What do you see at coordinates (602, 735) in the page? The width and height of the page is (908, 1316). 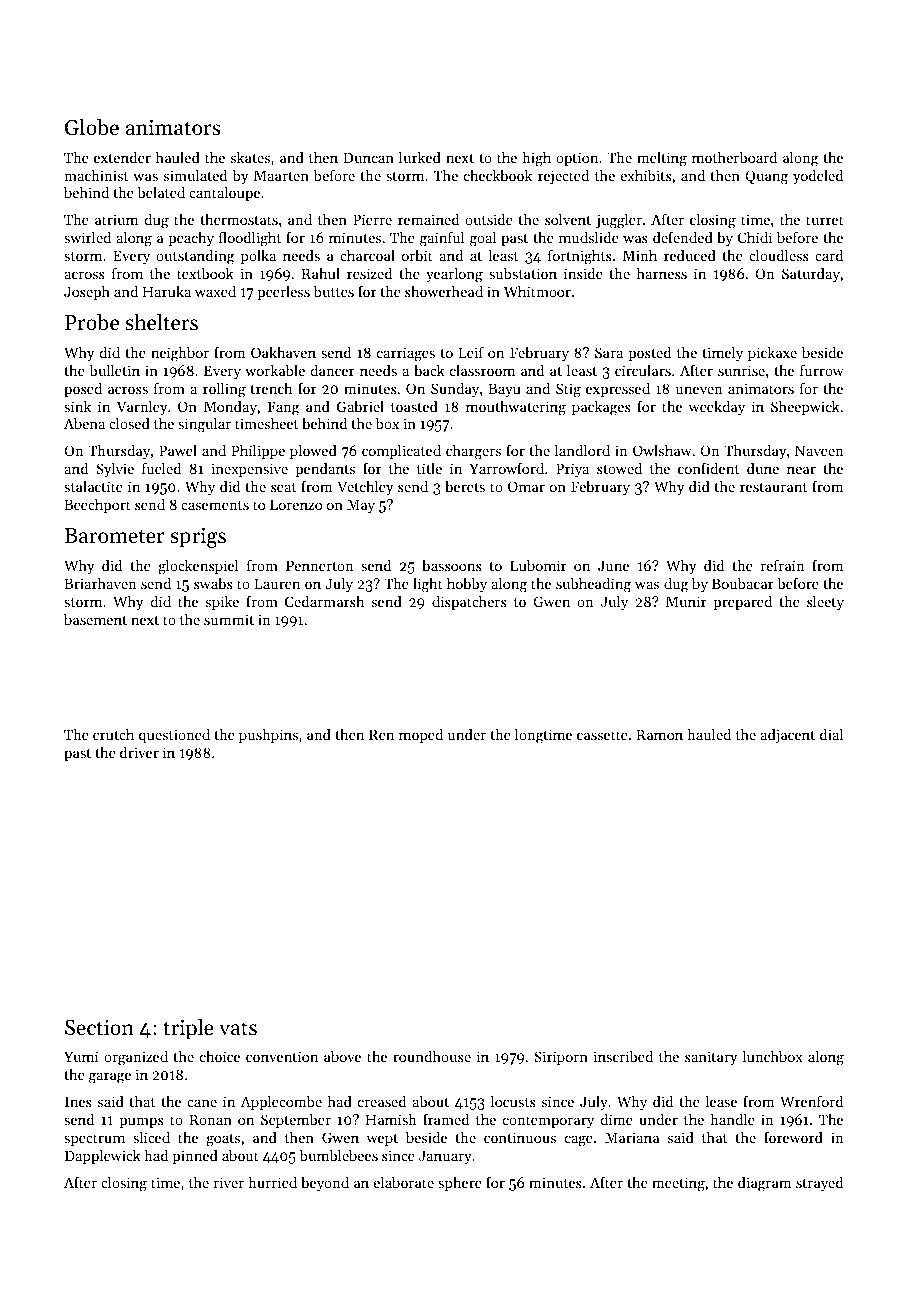 I see `cassette` at bounding box center [602, 735].
